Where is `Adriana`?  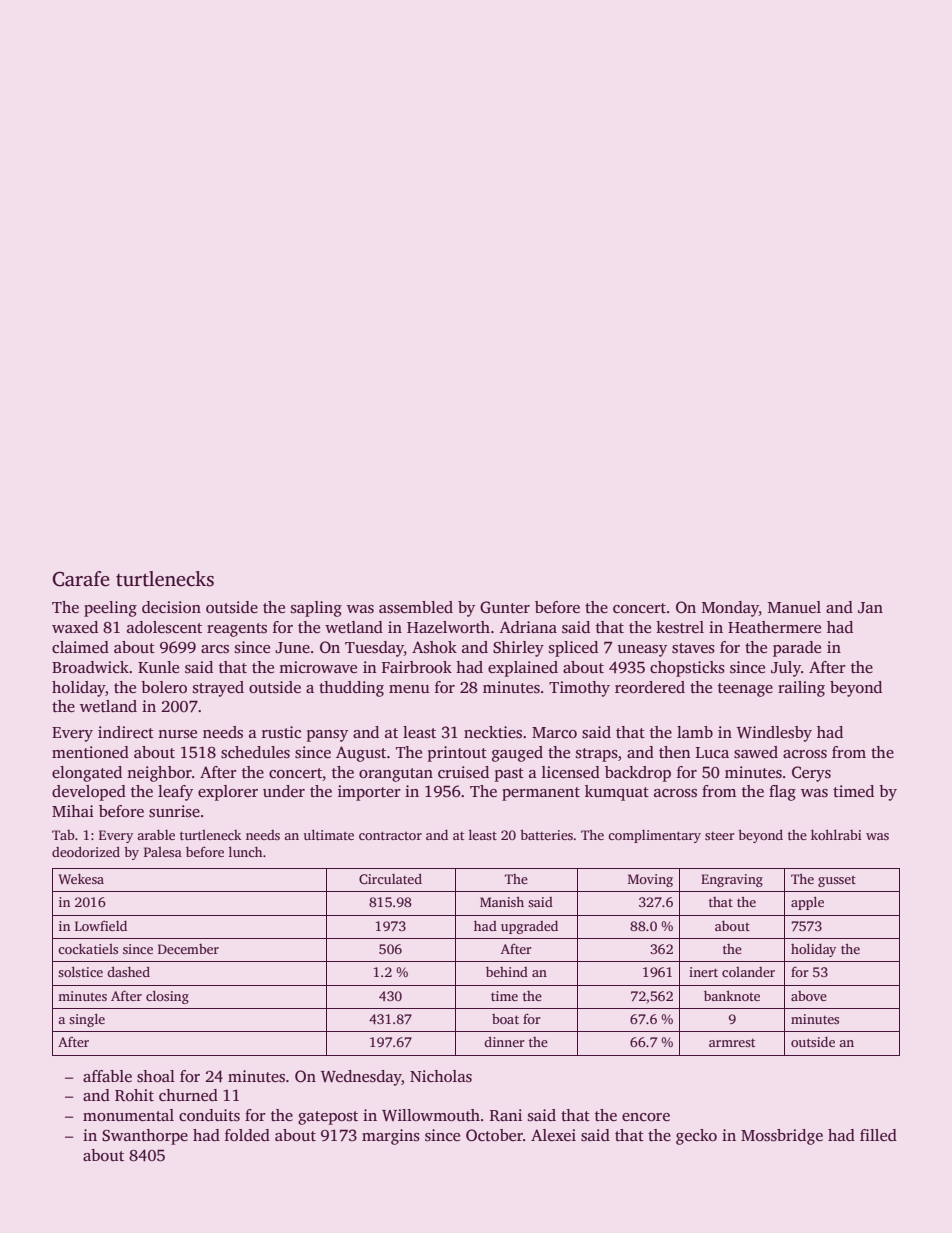 Adriana is located at coordinates (528, 627).
